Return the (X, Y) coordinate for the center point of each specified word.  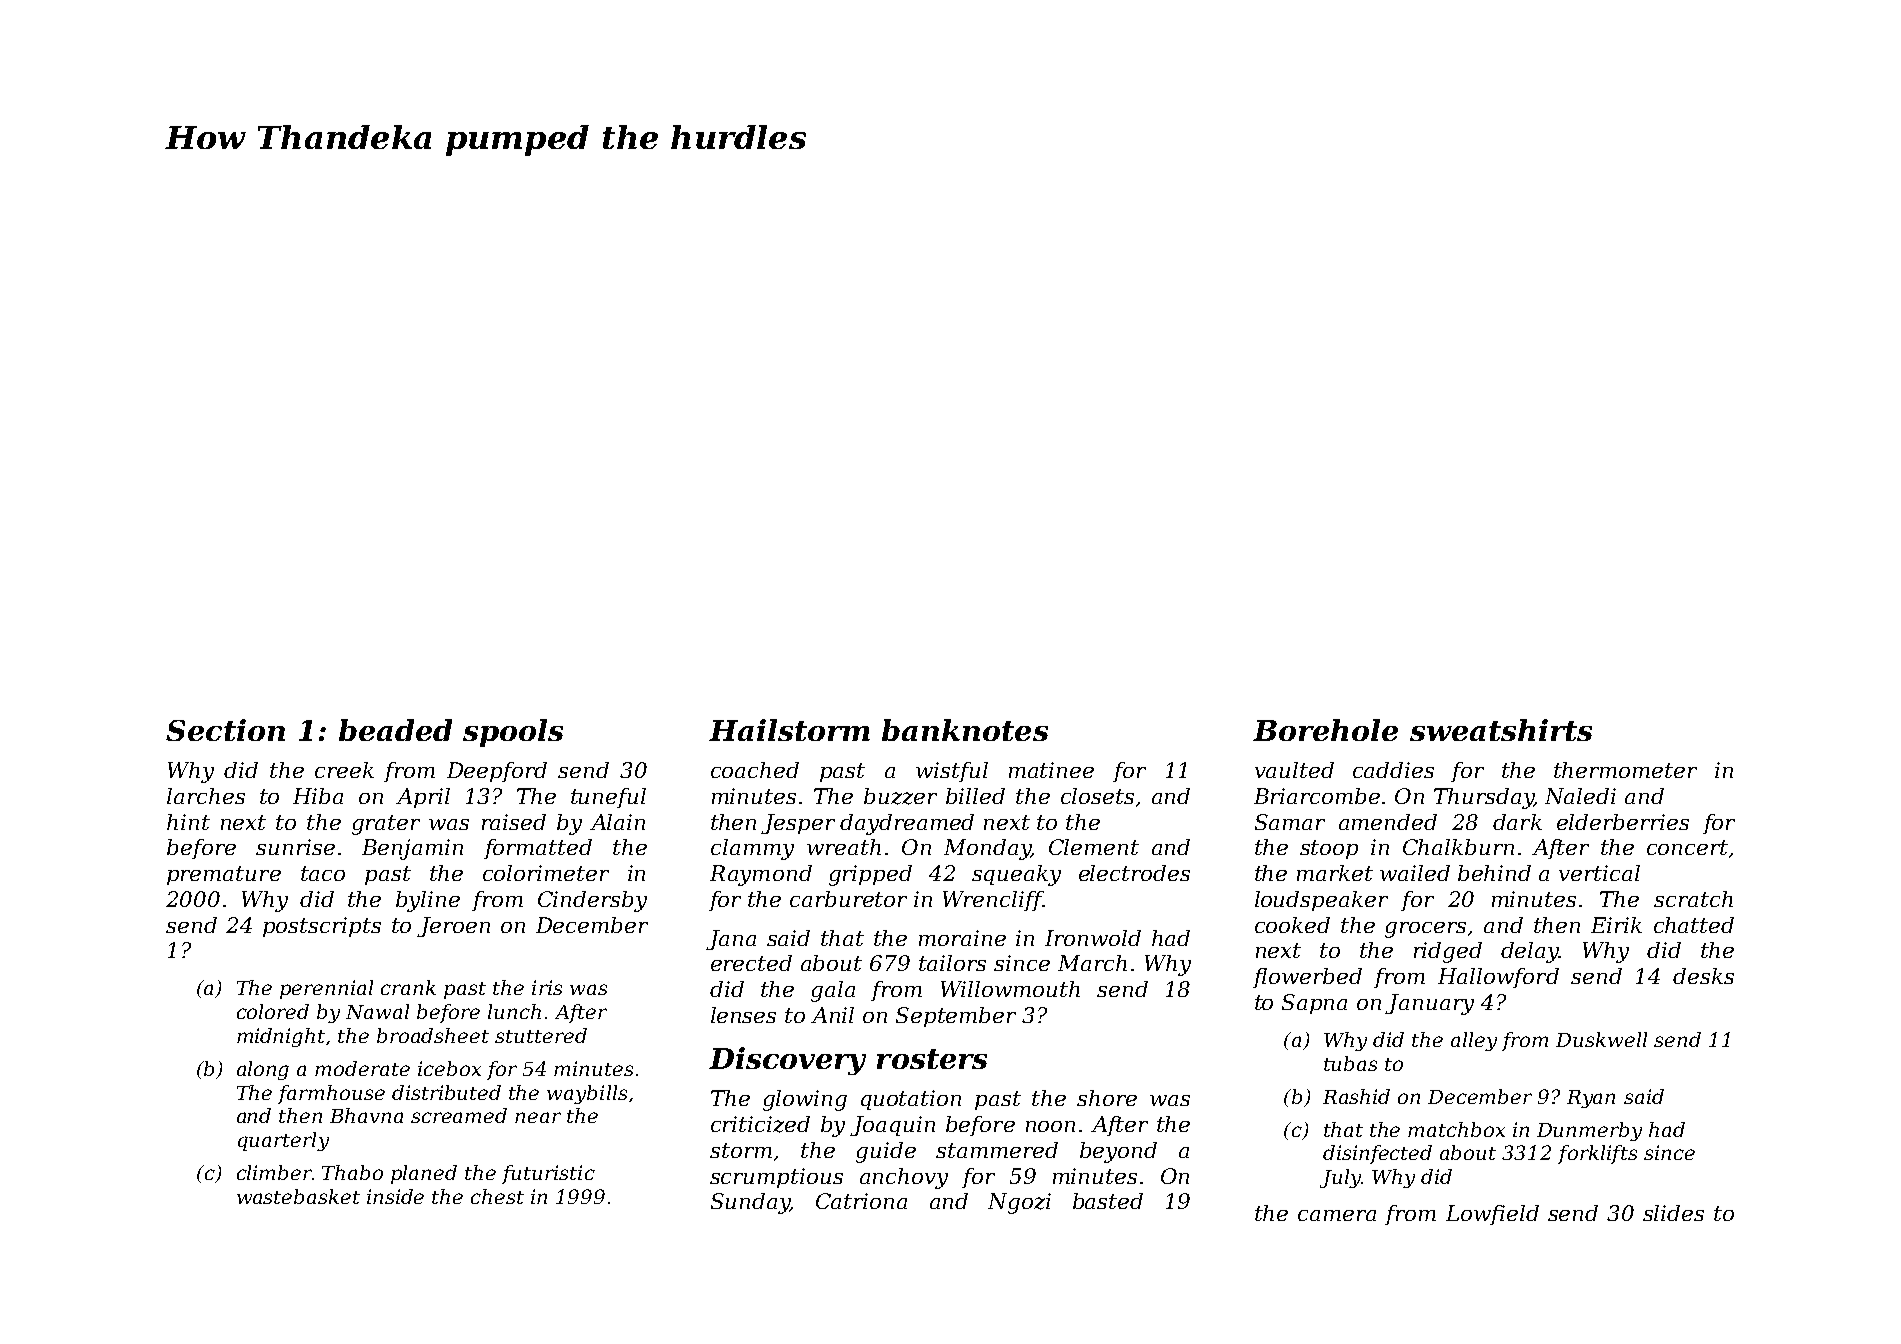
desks (1703, 976)
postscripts (322, 927)
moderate (362, 1068)
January (1429, 1004)
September (956, 1017)
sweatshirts (1501, 730)
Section (225, 730)
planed (424, 1174)
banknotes (965, 730)
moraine (962, 938)
